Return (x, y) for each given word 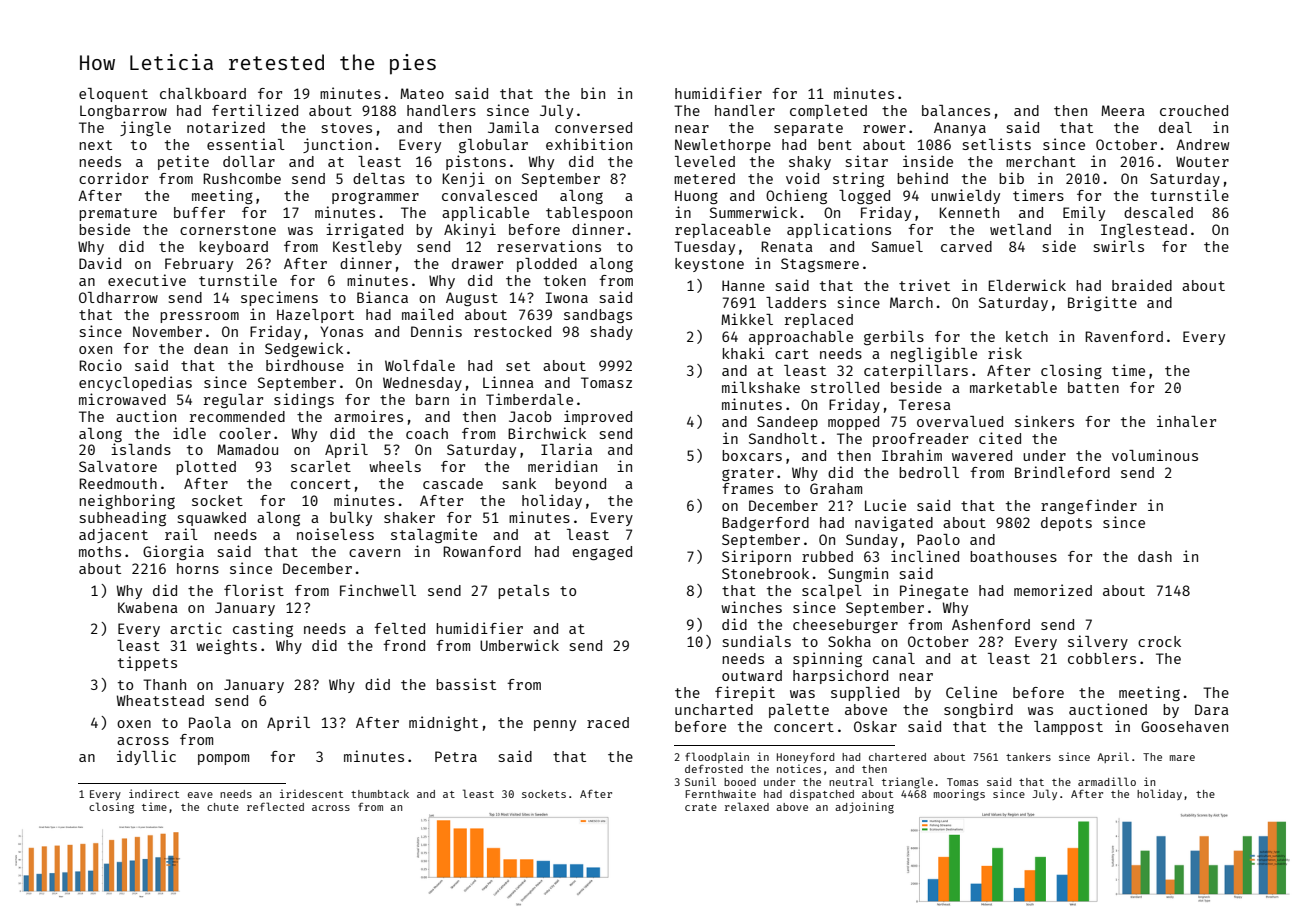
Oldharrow (118, 297)
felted (399, 628)
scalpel (832, 592)
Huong (696, 197)
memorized (1053, 590)
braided (1142, 285)
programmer (375, 198)
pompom (223, 759)
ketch (1027, 336)
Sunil (700, 781)
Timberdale (529, 399)
